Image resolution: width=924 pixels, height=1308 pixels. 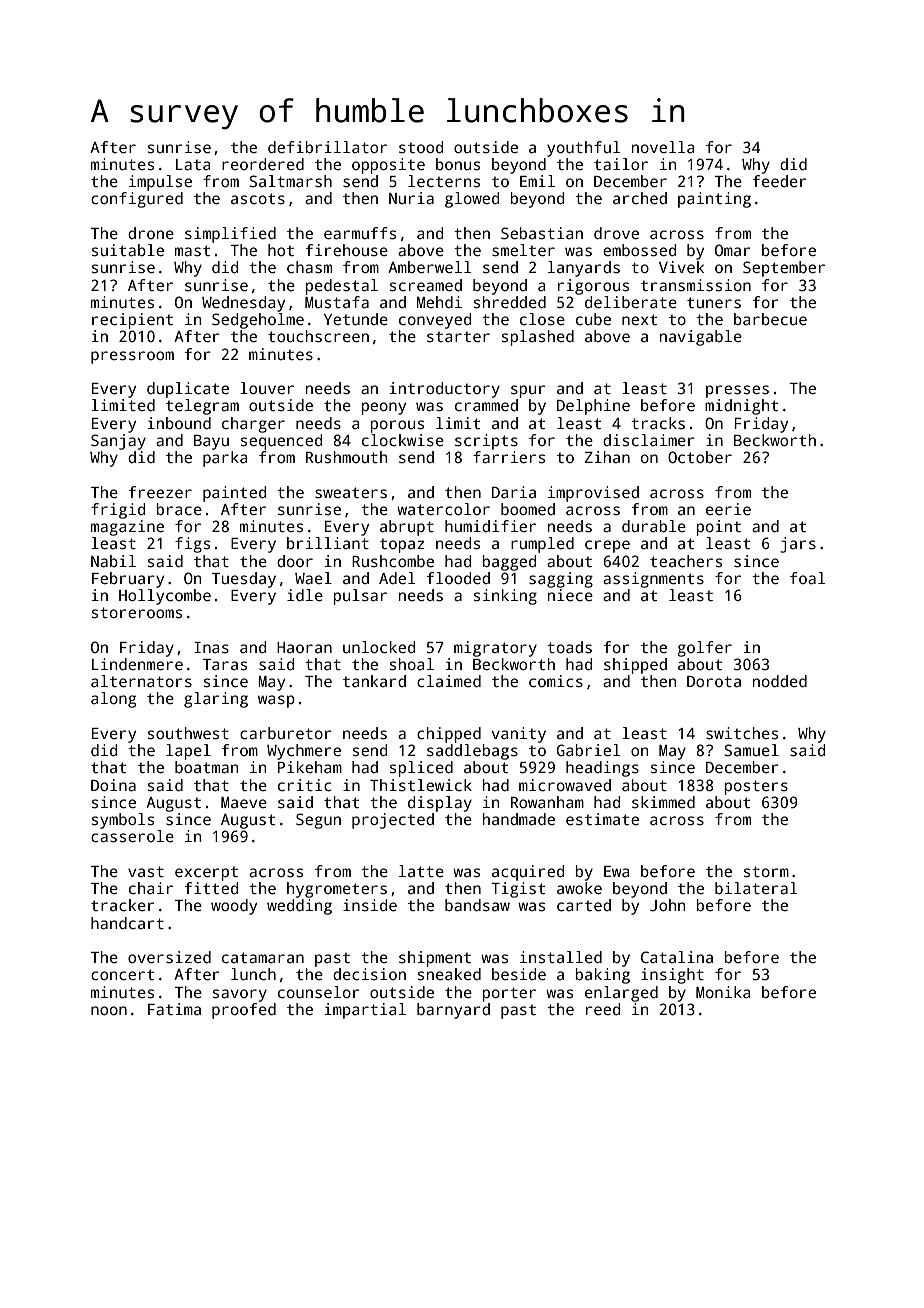 I want to click on Fatima, so click(x=174, y=1009).
